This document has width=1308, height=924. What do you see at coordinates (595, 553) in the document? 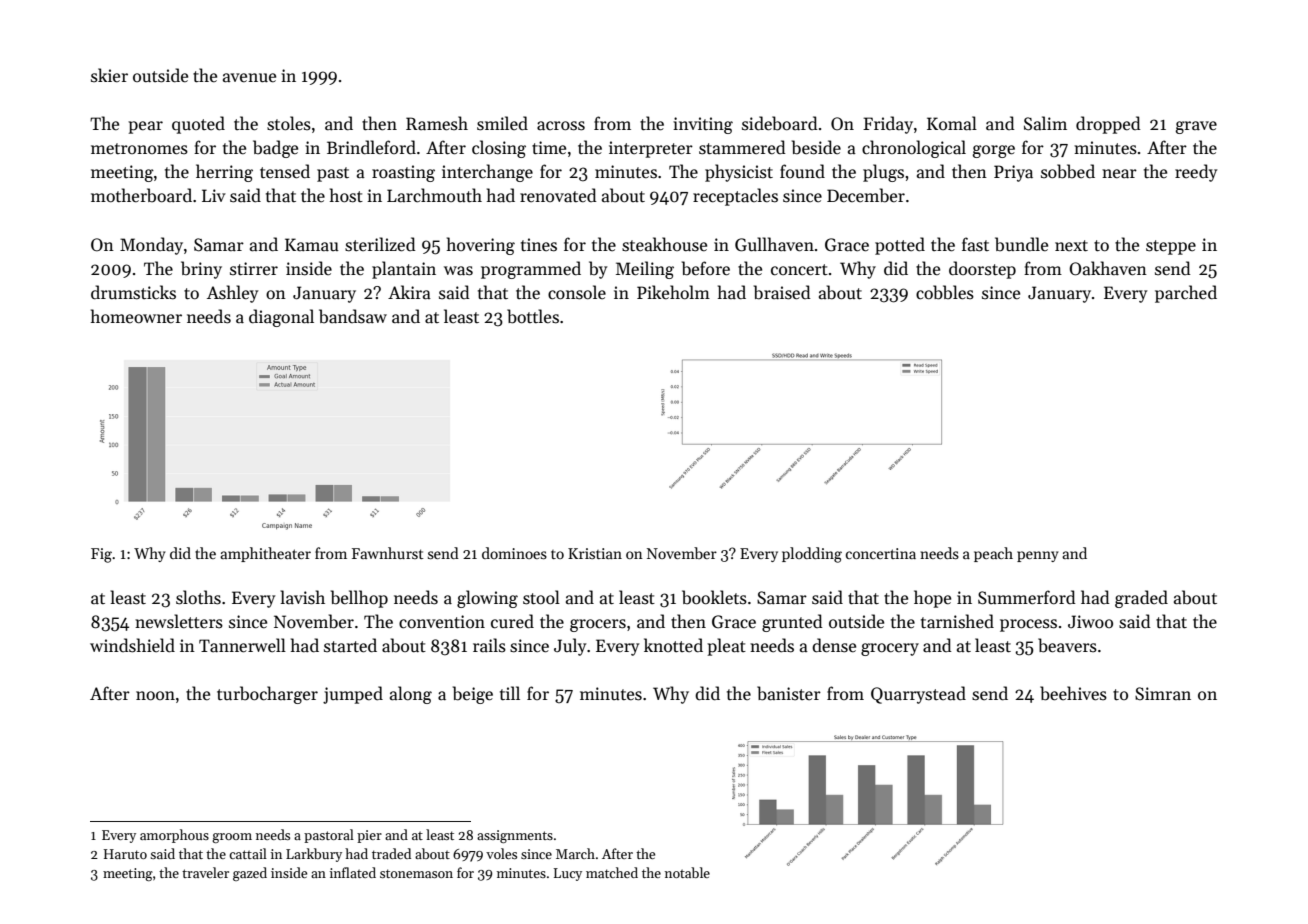
I see `Kristian` at bounding box center [595, 553].
